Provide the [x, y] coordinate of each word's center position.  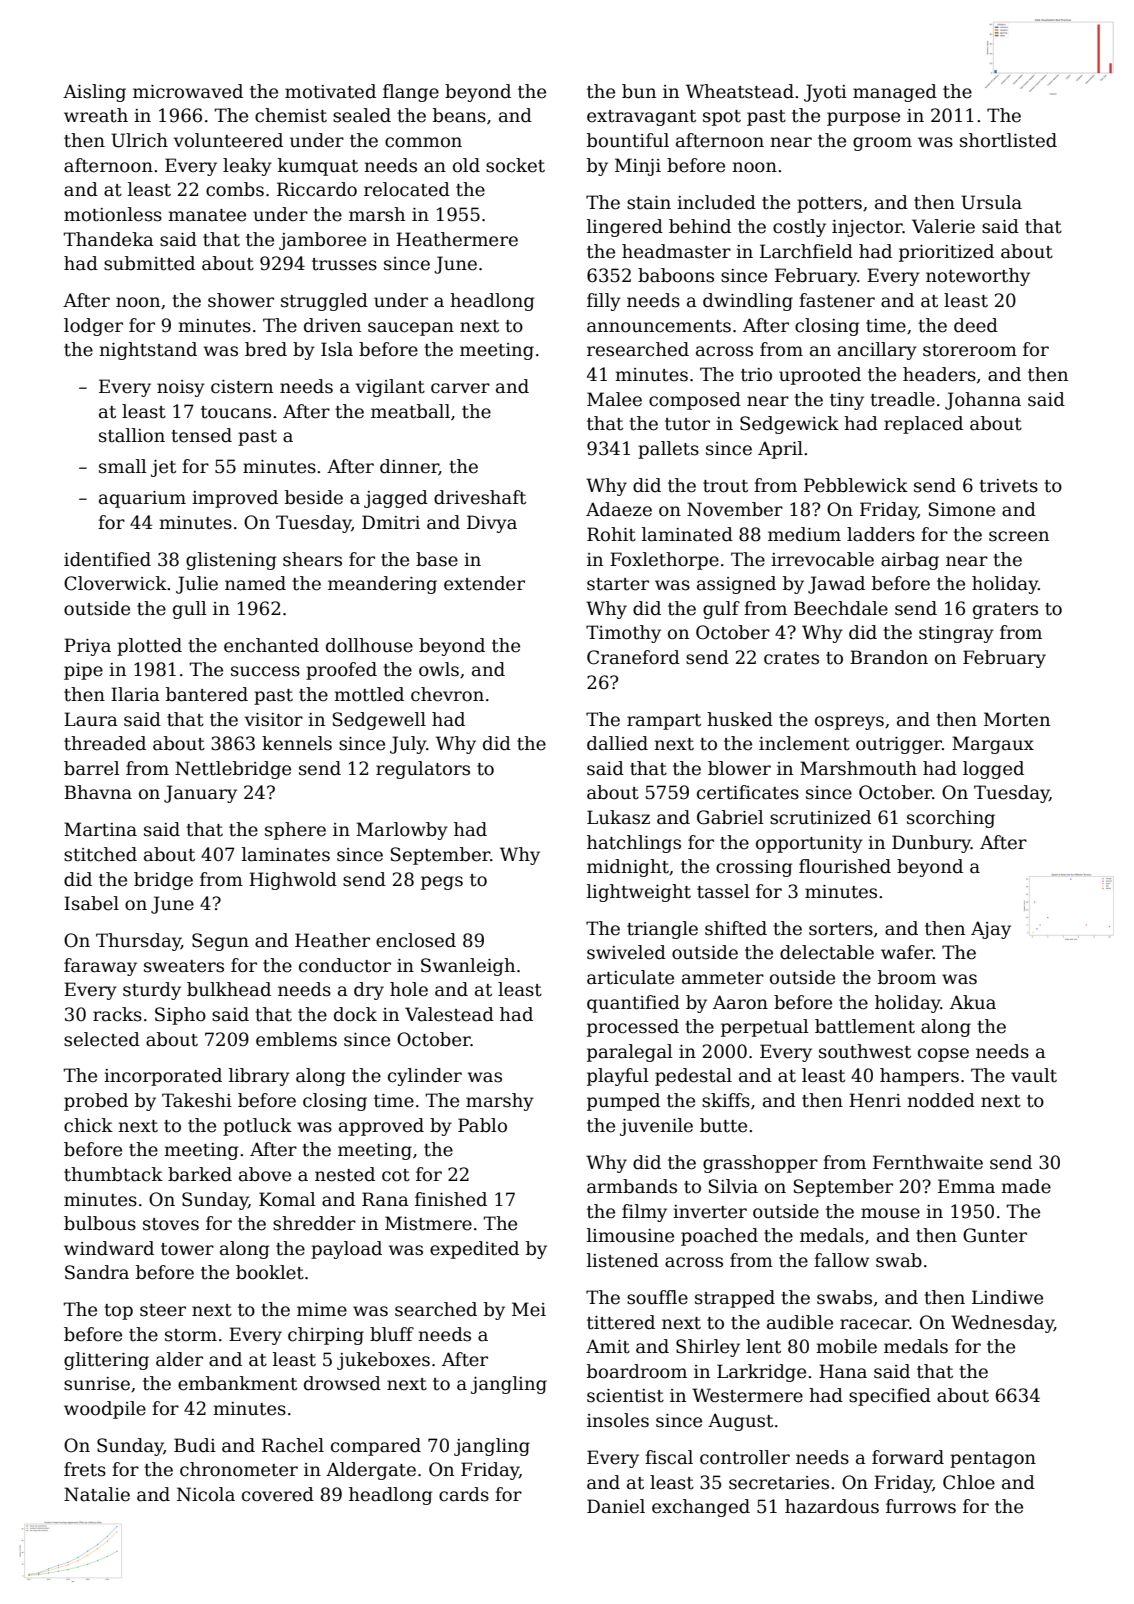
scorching [951, 819]
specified [890, 1397]
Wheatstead [740, 91]
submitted [149, 263]
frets [85, 1469]
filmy [644, 1213]
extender [484, 583]
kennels [297, 743]
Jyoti [825, 93]
